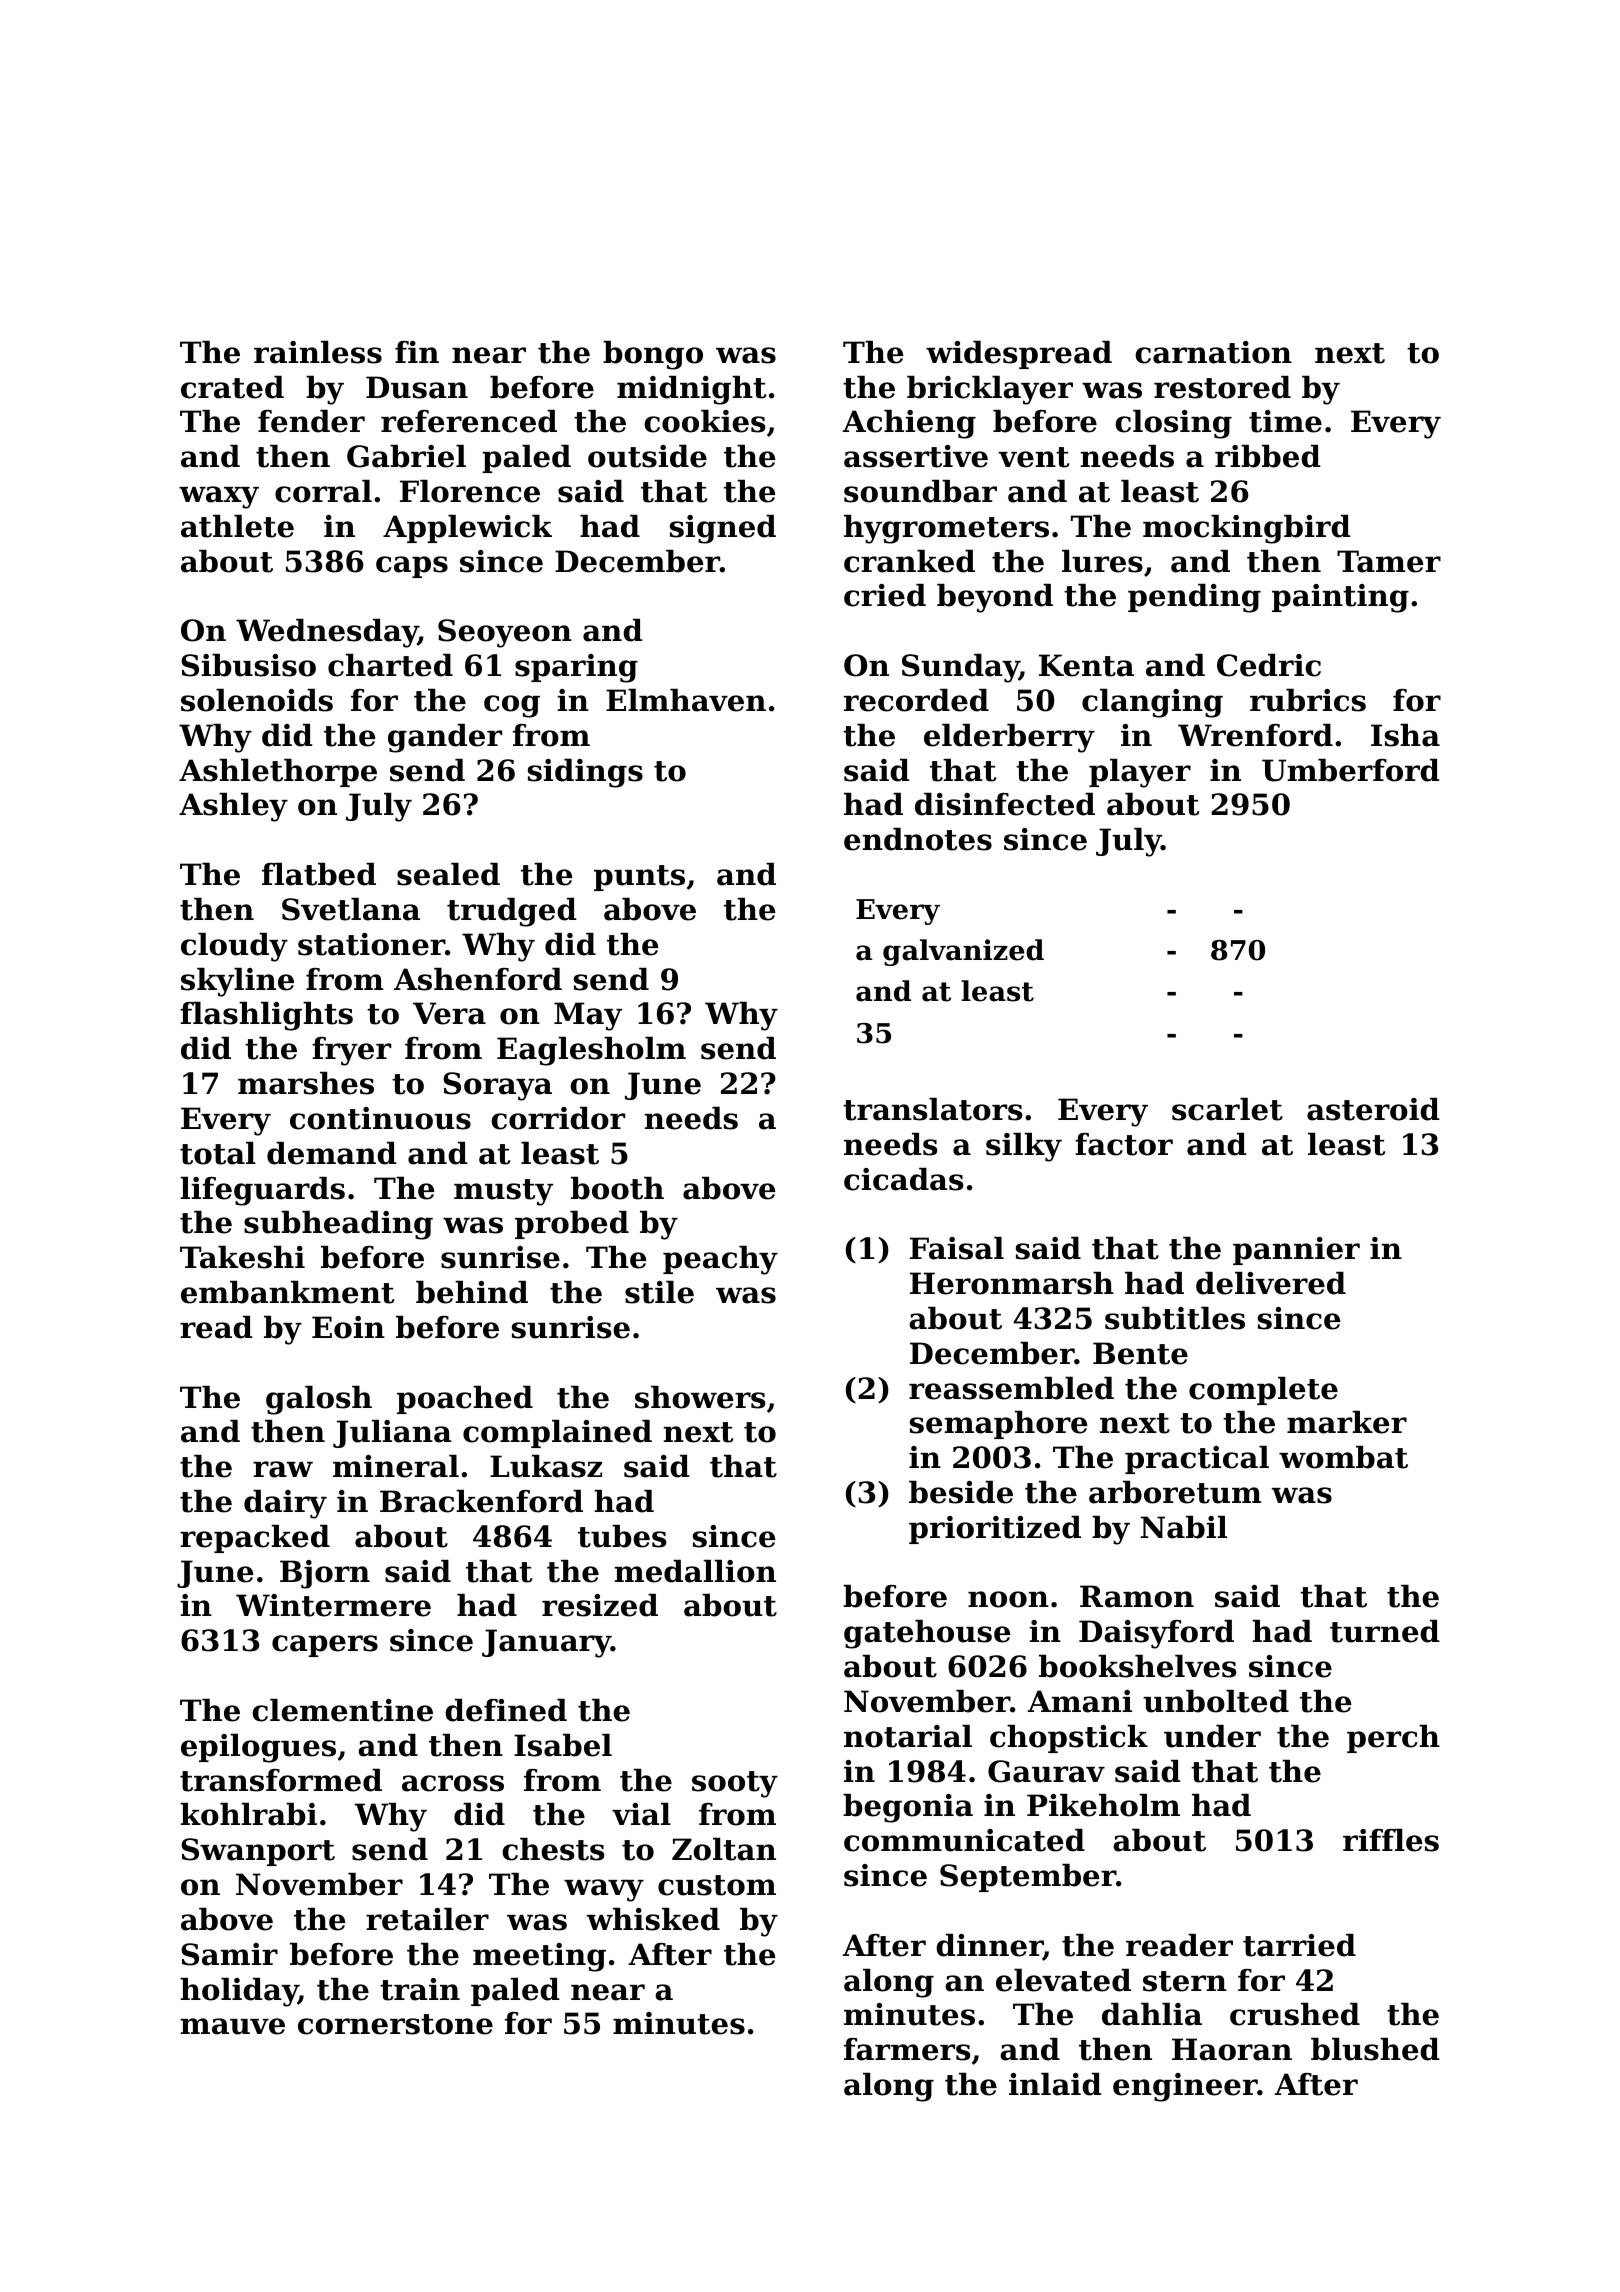  What do you see at coordinates (1173, 424) in the screenshot?
I see `closing` at bounding box center [1173, 424].
